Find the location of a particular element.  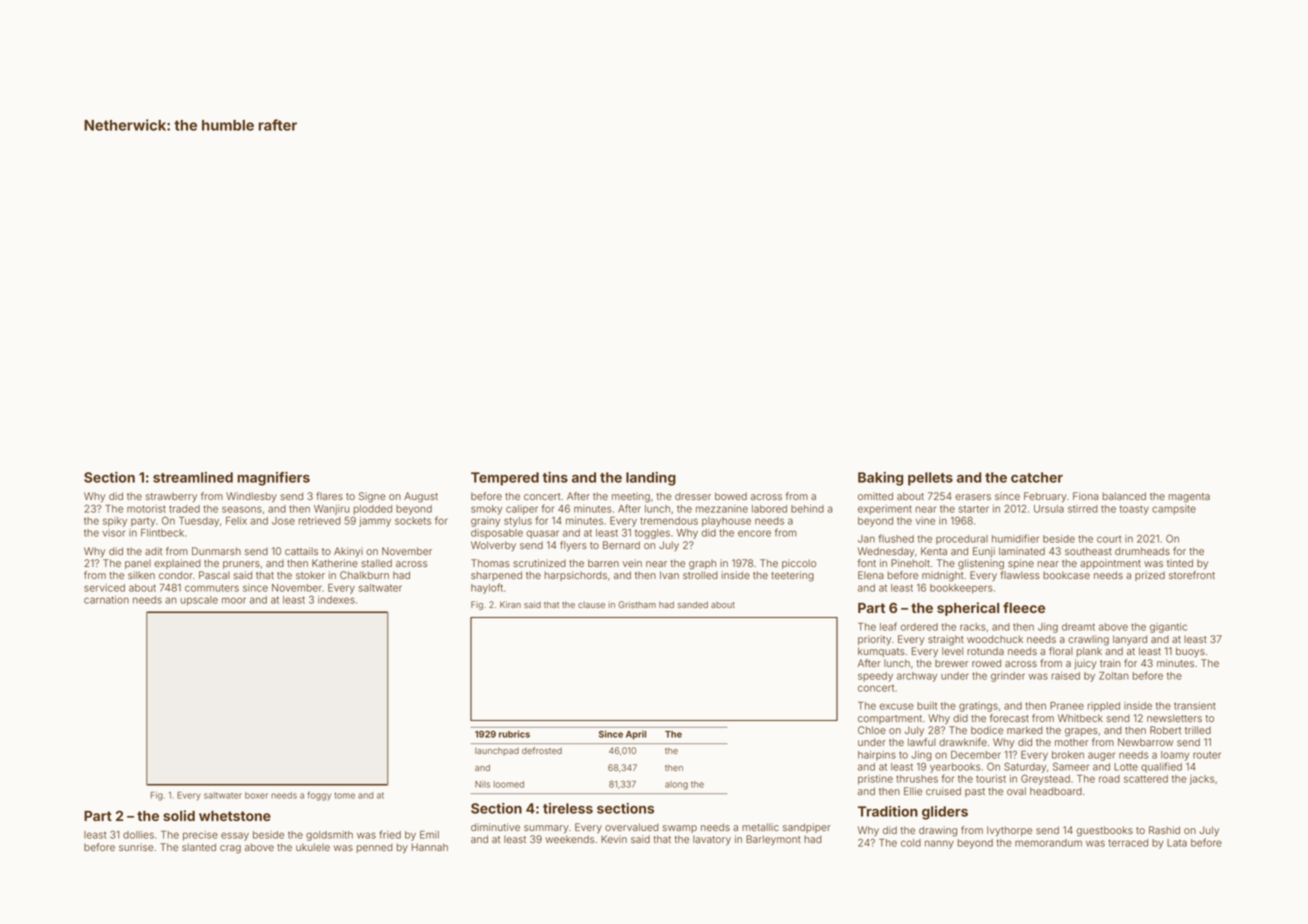

labored is located at coordinates (769, 509).
